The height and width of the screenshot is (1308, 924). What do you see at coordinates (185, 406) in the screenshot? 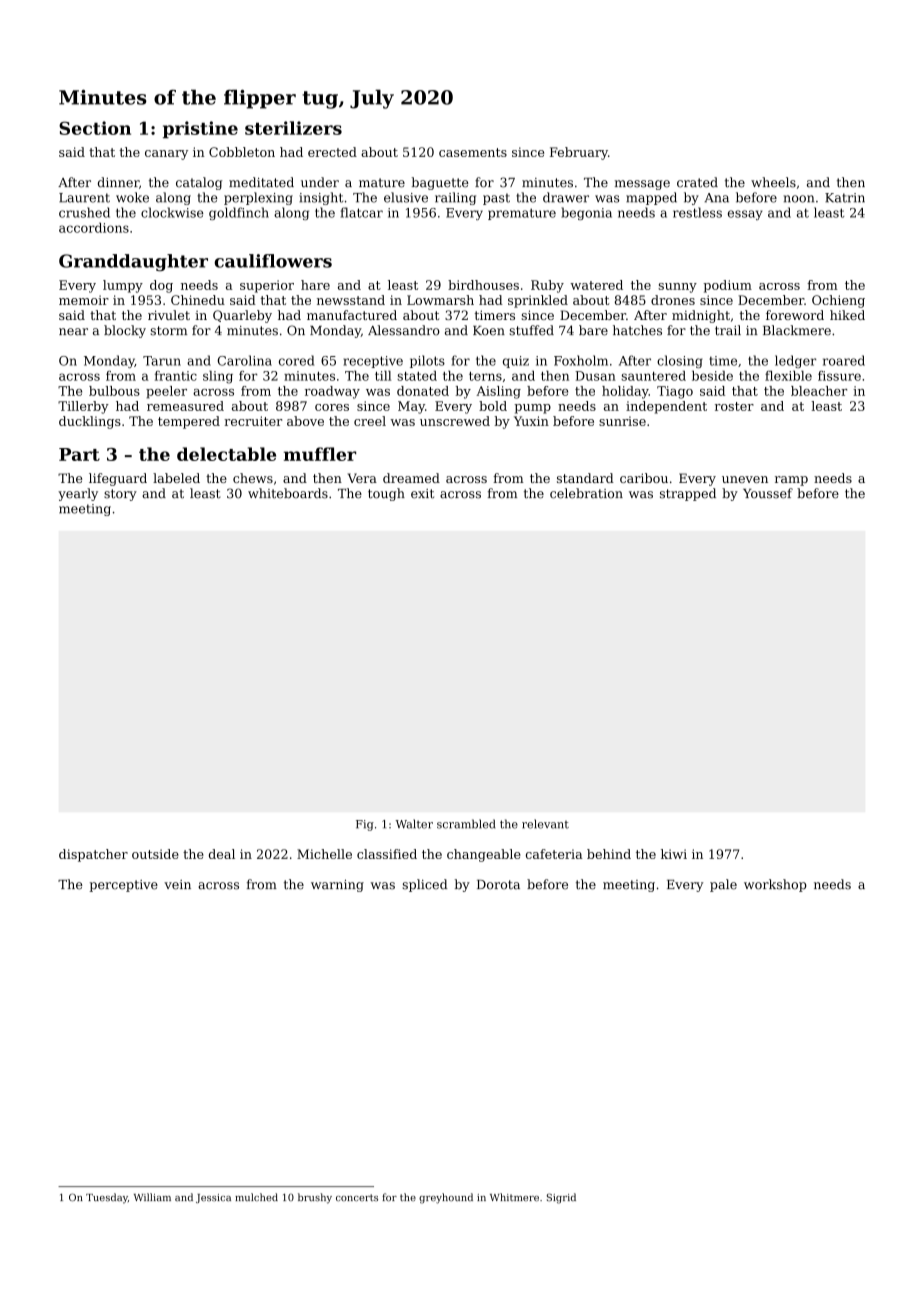
I see `remeasured` at bounding box center [185, 406].
